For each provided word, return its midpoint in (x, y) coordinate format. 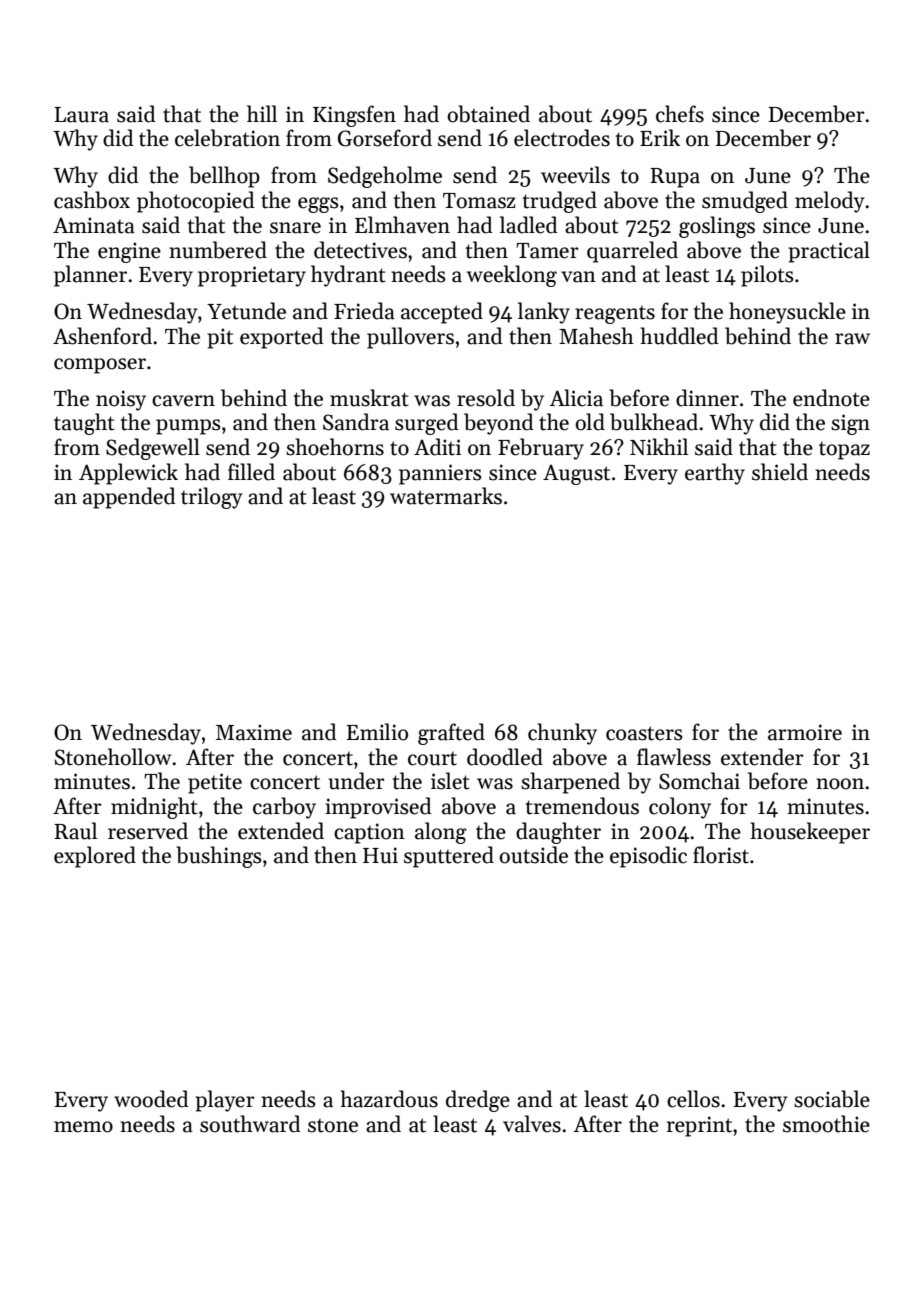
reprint (699, 1126)
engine (129, 252)
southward (250, 1124)
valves (532, 1124)
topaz (844, 451)
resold (486, 398)
